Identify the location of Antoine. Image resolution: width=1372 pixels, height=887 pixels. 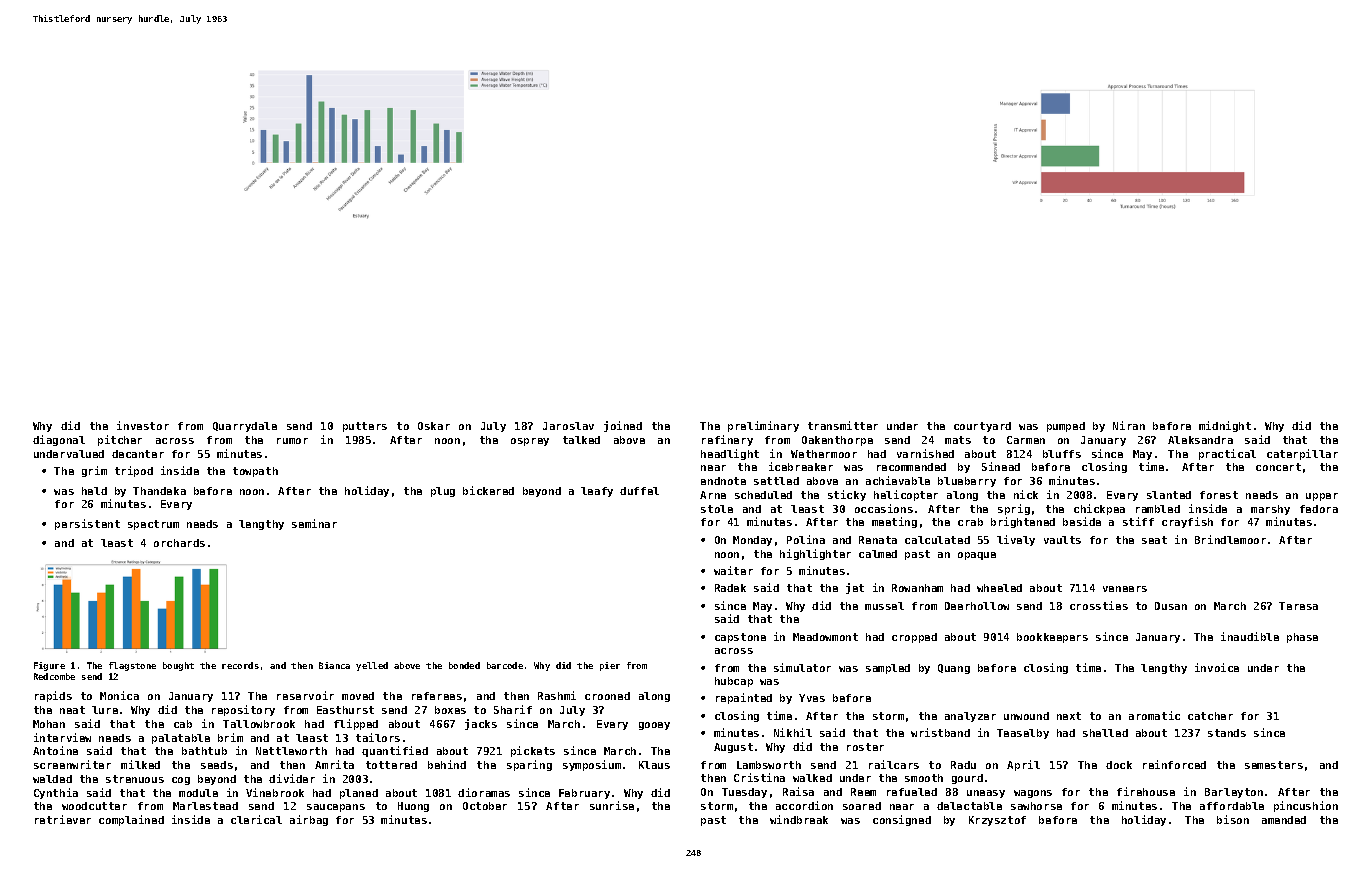
(55, 750).
